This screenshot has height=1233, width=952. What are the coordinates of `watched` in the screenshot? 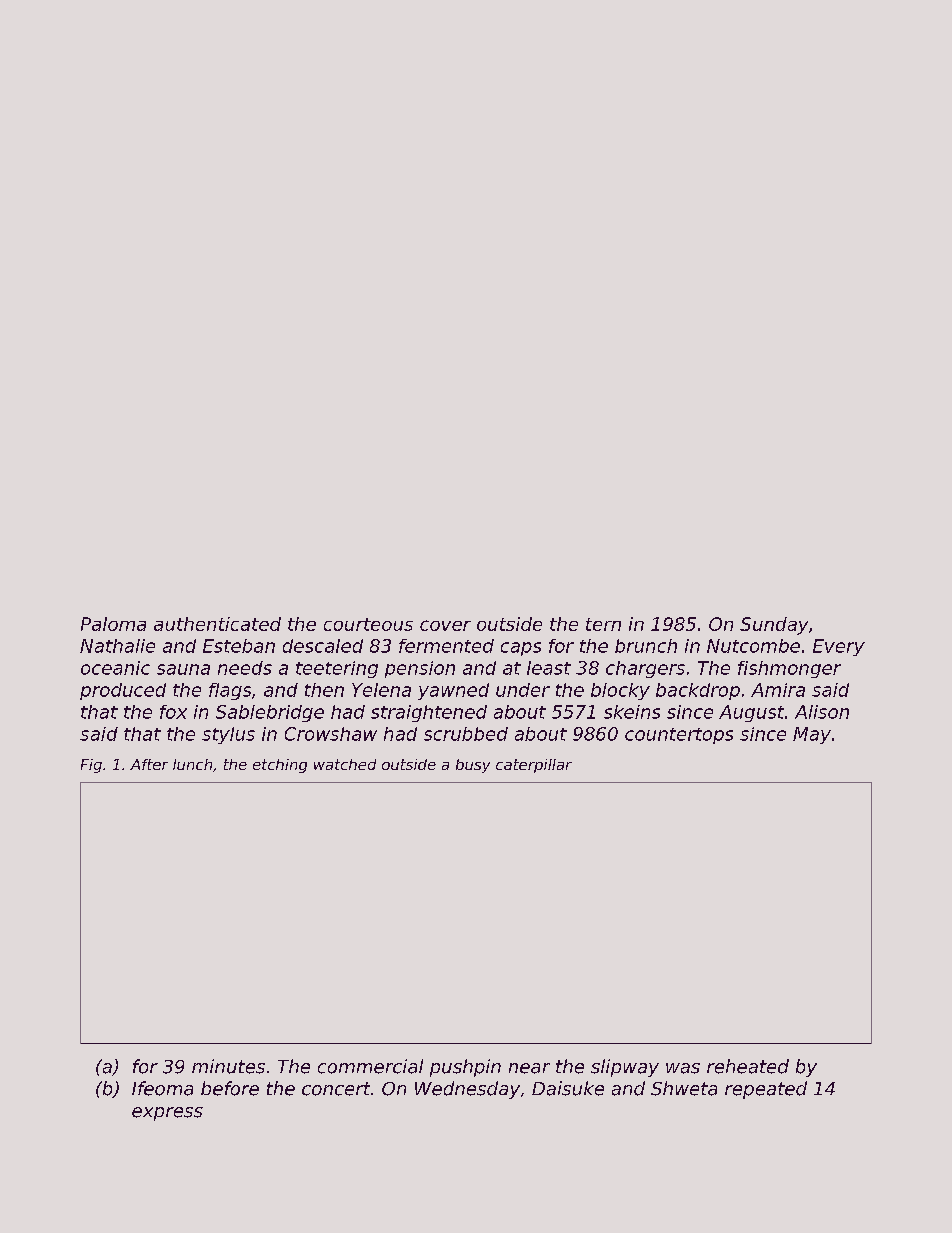 It's located at (345, 764).
